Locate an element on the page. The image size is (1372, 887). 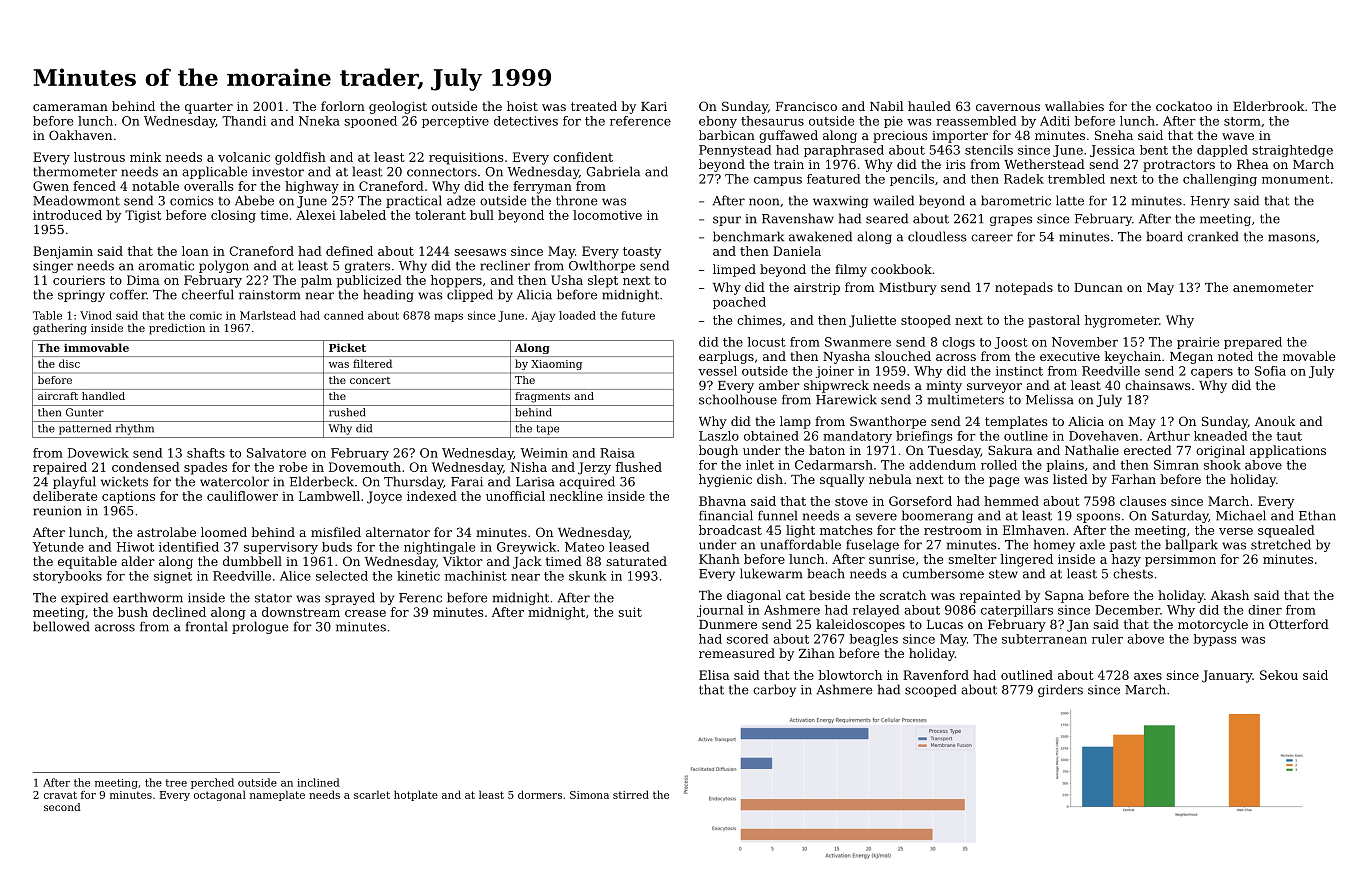
Anouk is located at coordinates (1275, 421).
